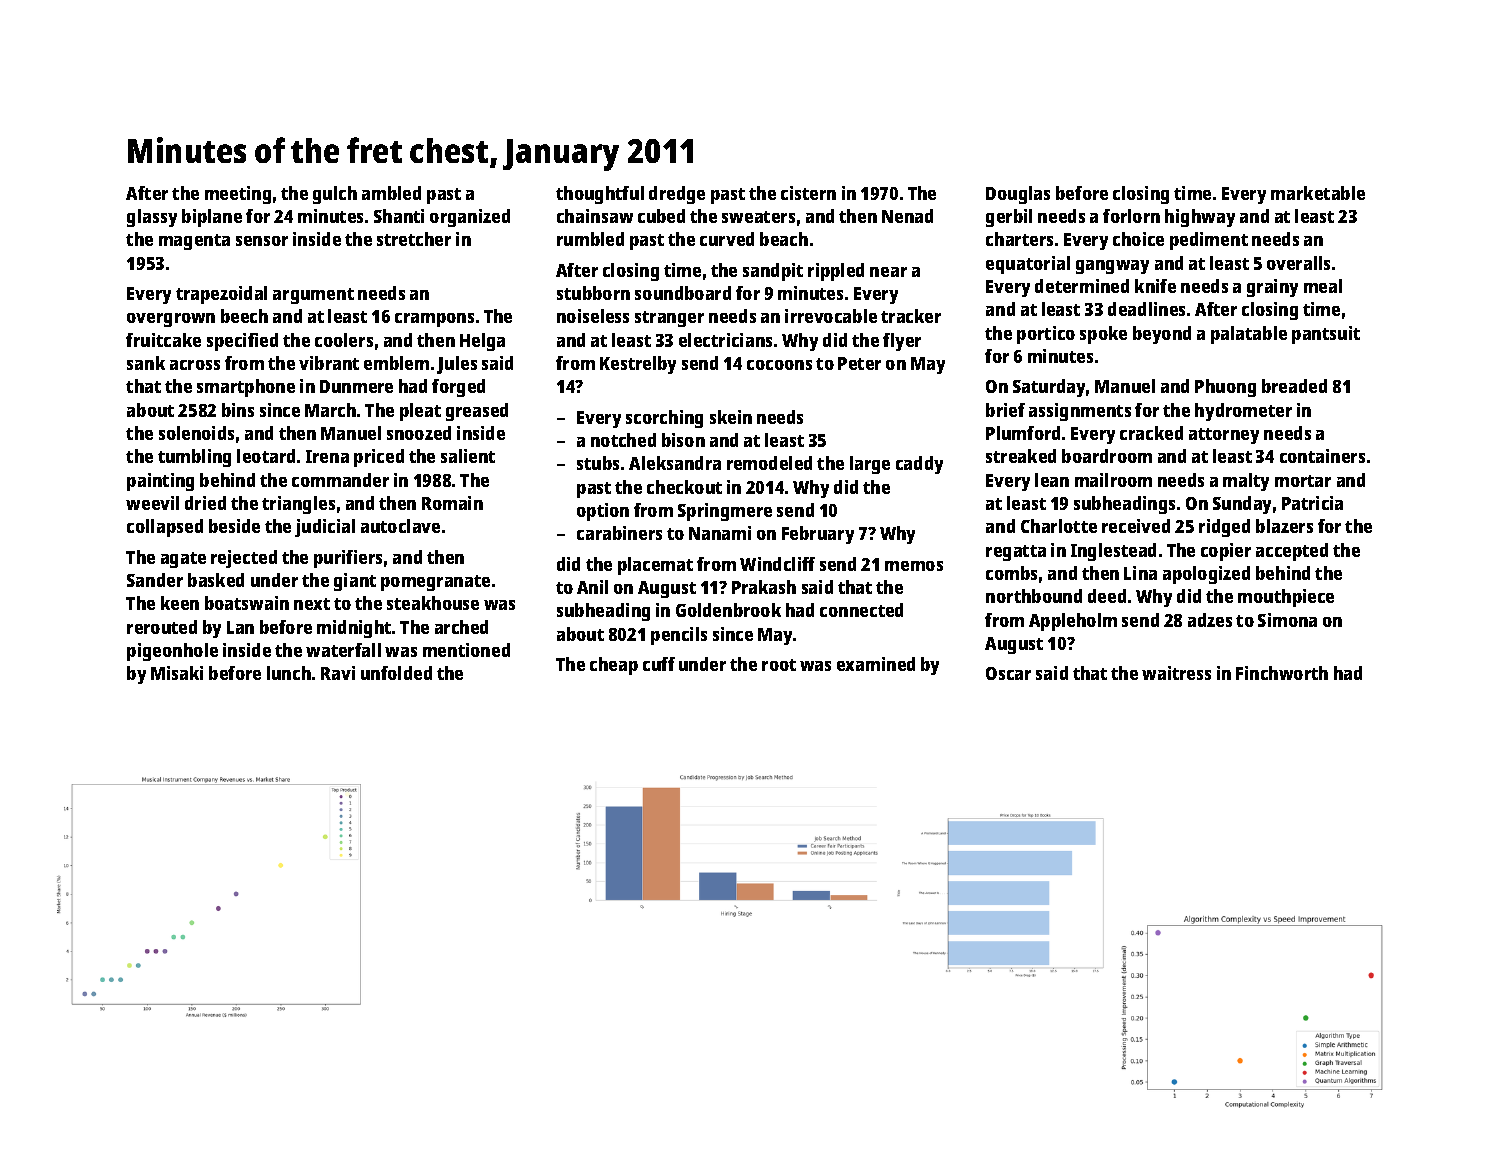 The width and height of the screenshot is (1504, 1162). Describe the element at coordinates (1023, 433) in the screenshot. I see `Plumford` at that location.
